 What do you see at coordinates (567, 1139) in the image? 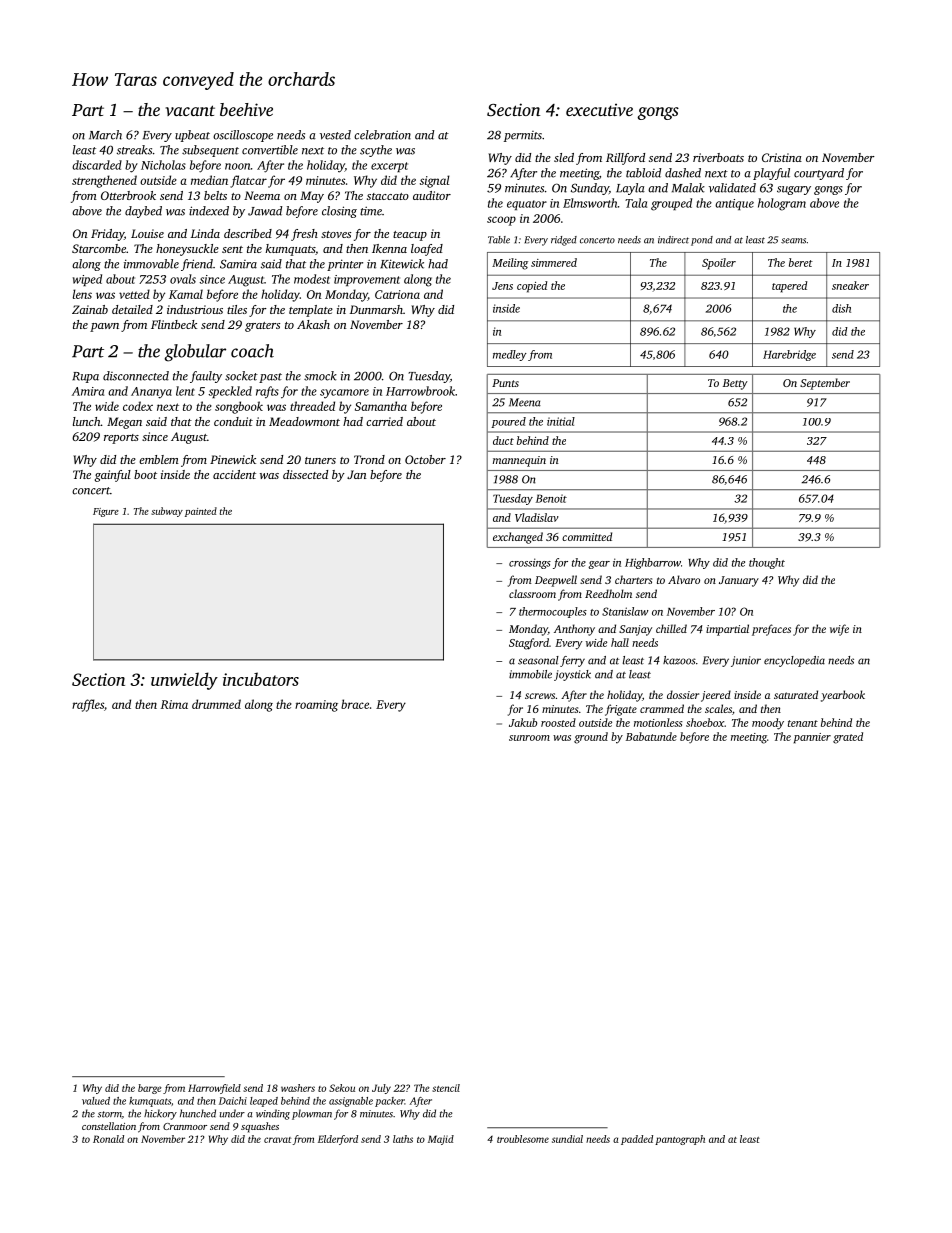
I see `sundial` at bounding box center [567, 1139].
